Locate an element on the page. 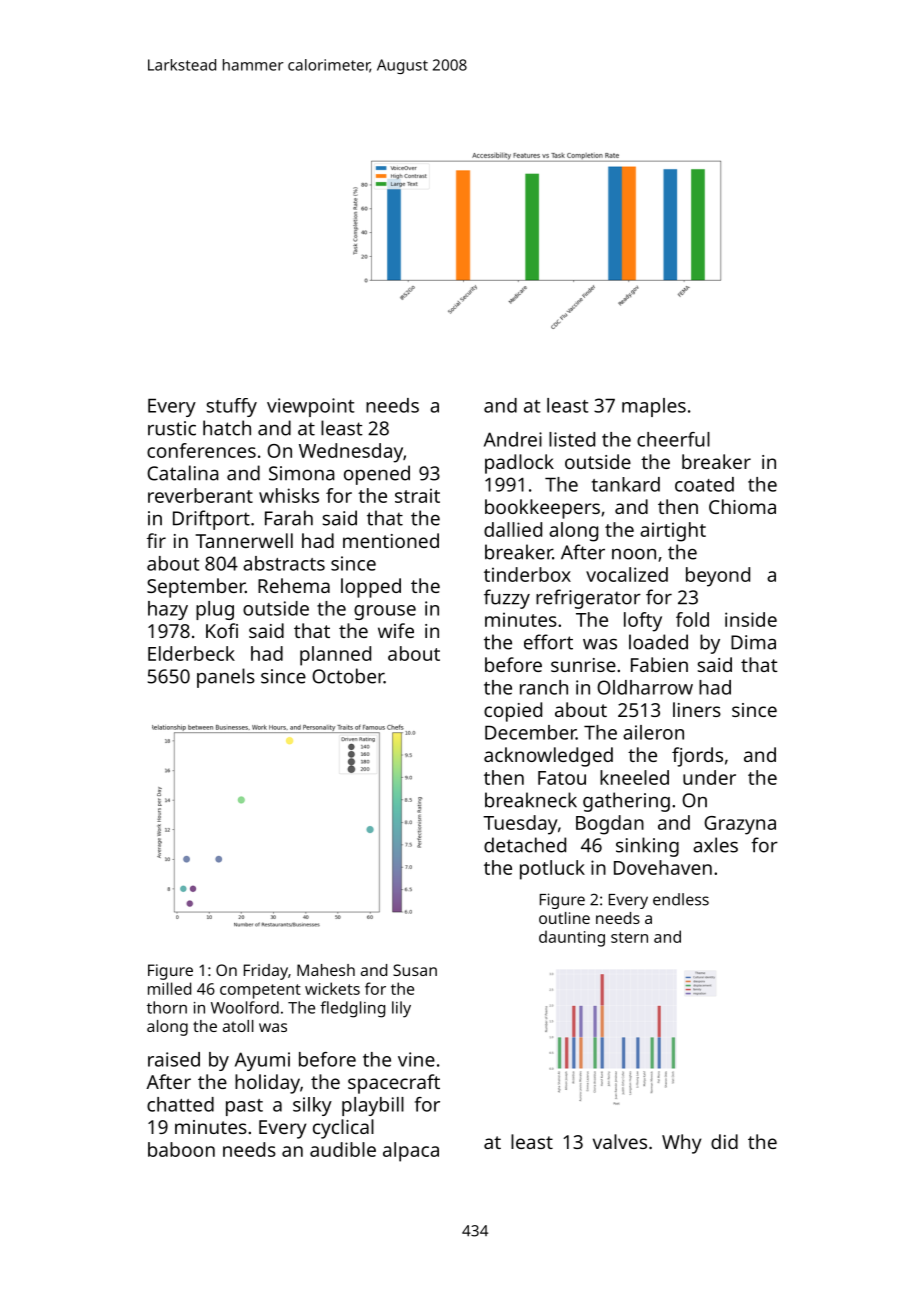  Andrei is located at coordinates (513, 439).
